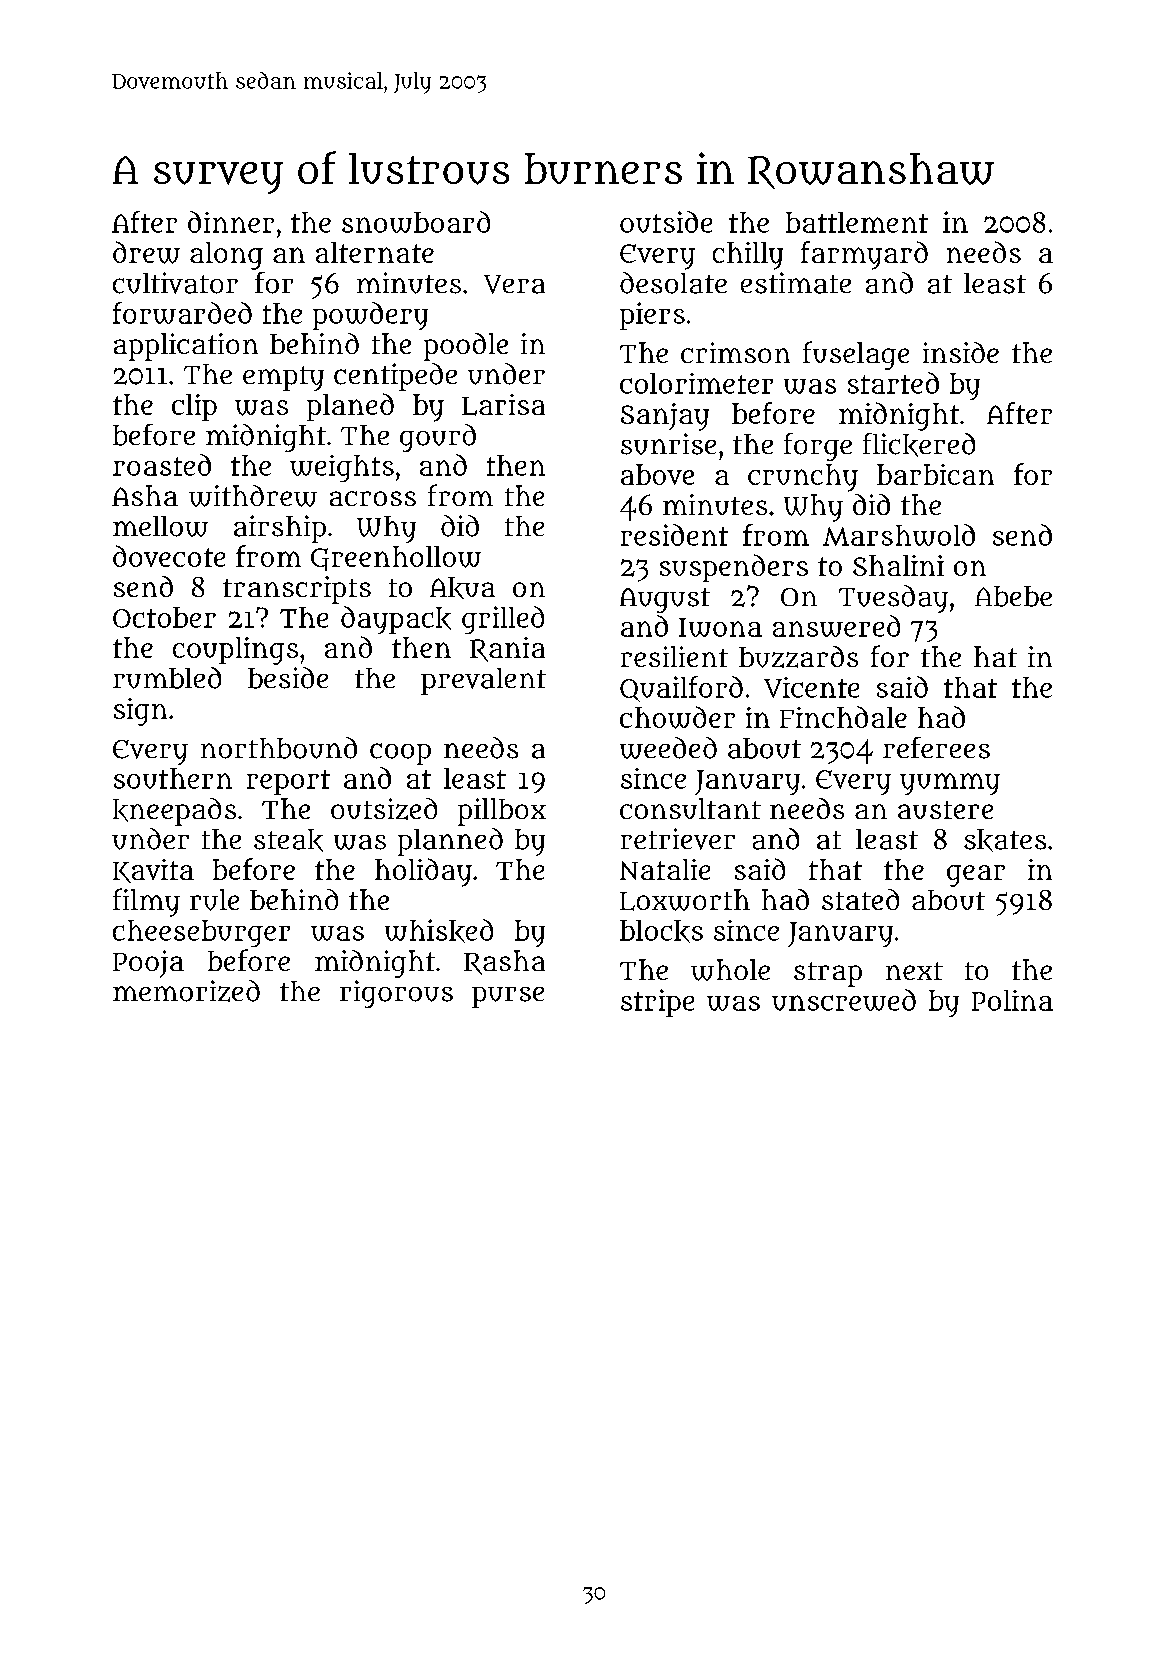 The width and height of the image is (1165, 1654). Describe the element at coordinates (828, 974) in the image. I see `strap` at that location.
